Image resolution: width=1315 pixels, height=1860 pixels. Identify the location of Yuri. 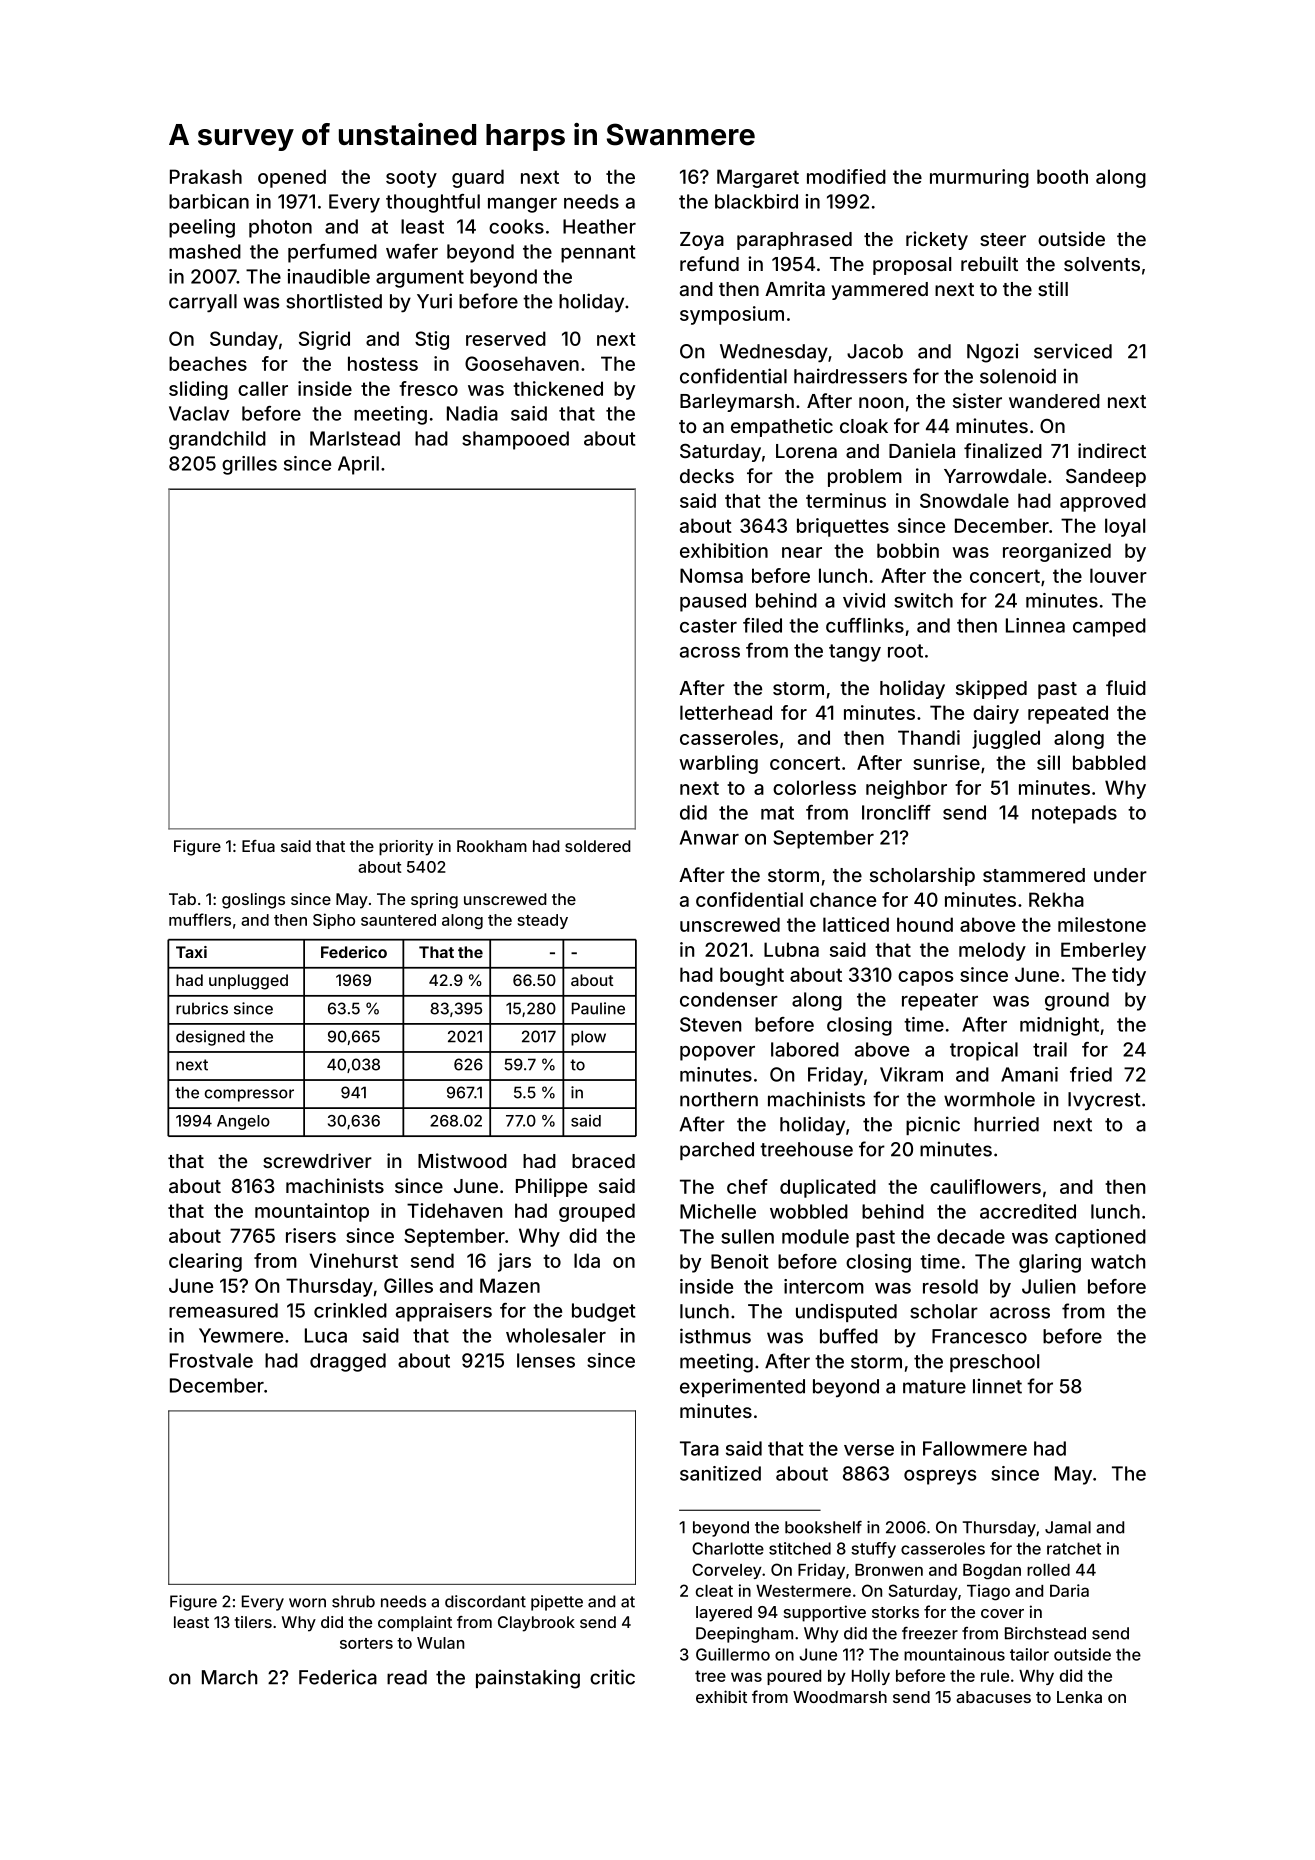
(434, 301).
